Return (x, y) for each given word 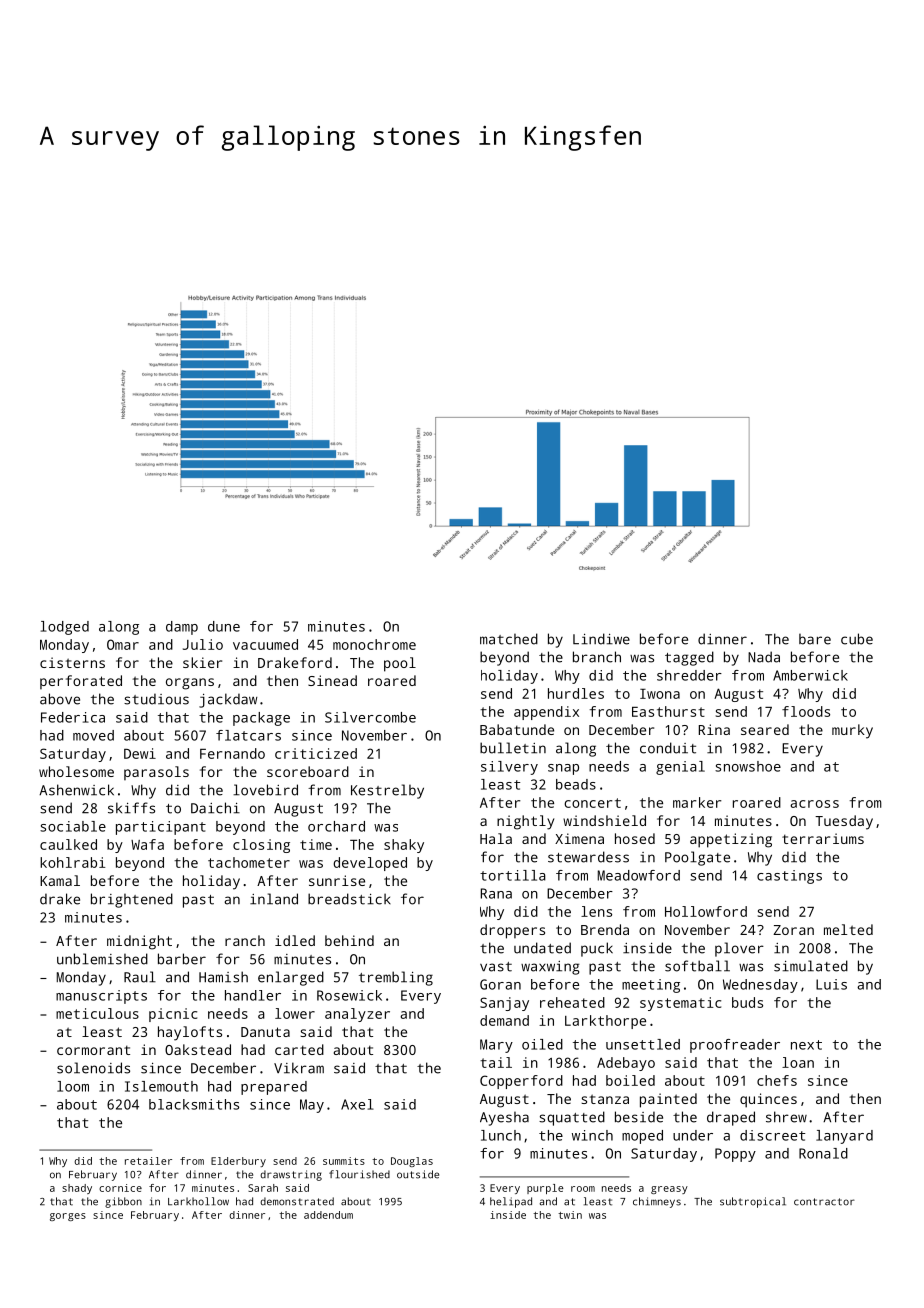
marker (697, 802)
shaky (404, 846)
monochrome (374, 644)
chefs (777, 1080)
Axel (357, 1104)
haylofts (190, 1033)
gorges (68, 1217)
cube (857, 639)
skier (202, 662)
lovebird (265, 790)
